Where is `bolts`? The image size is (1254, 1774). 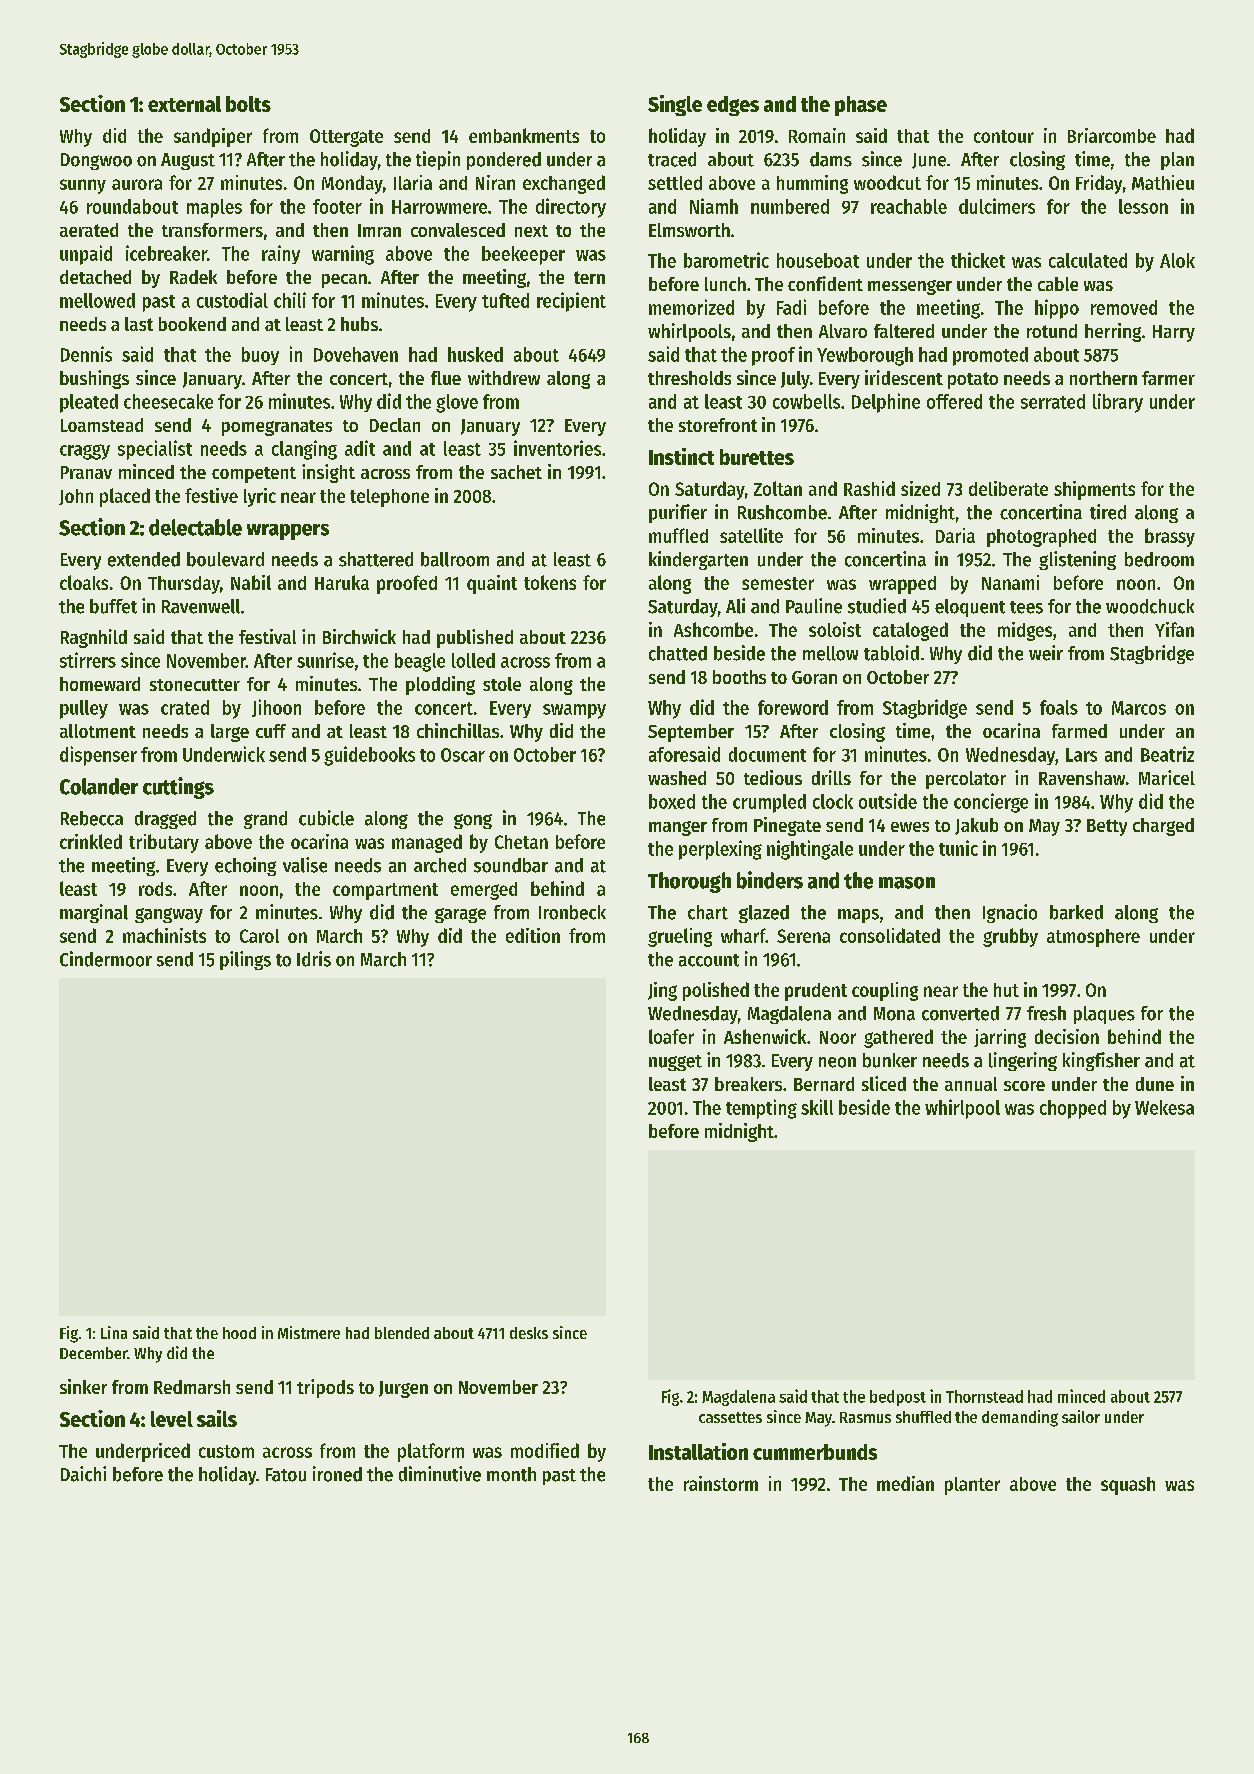
bolts is located at coordinates (248, 104).
